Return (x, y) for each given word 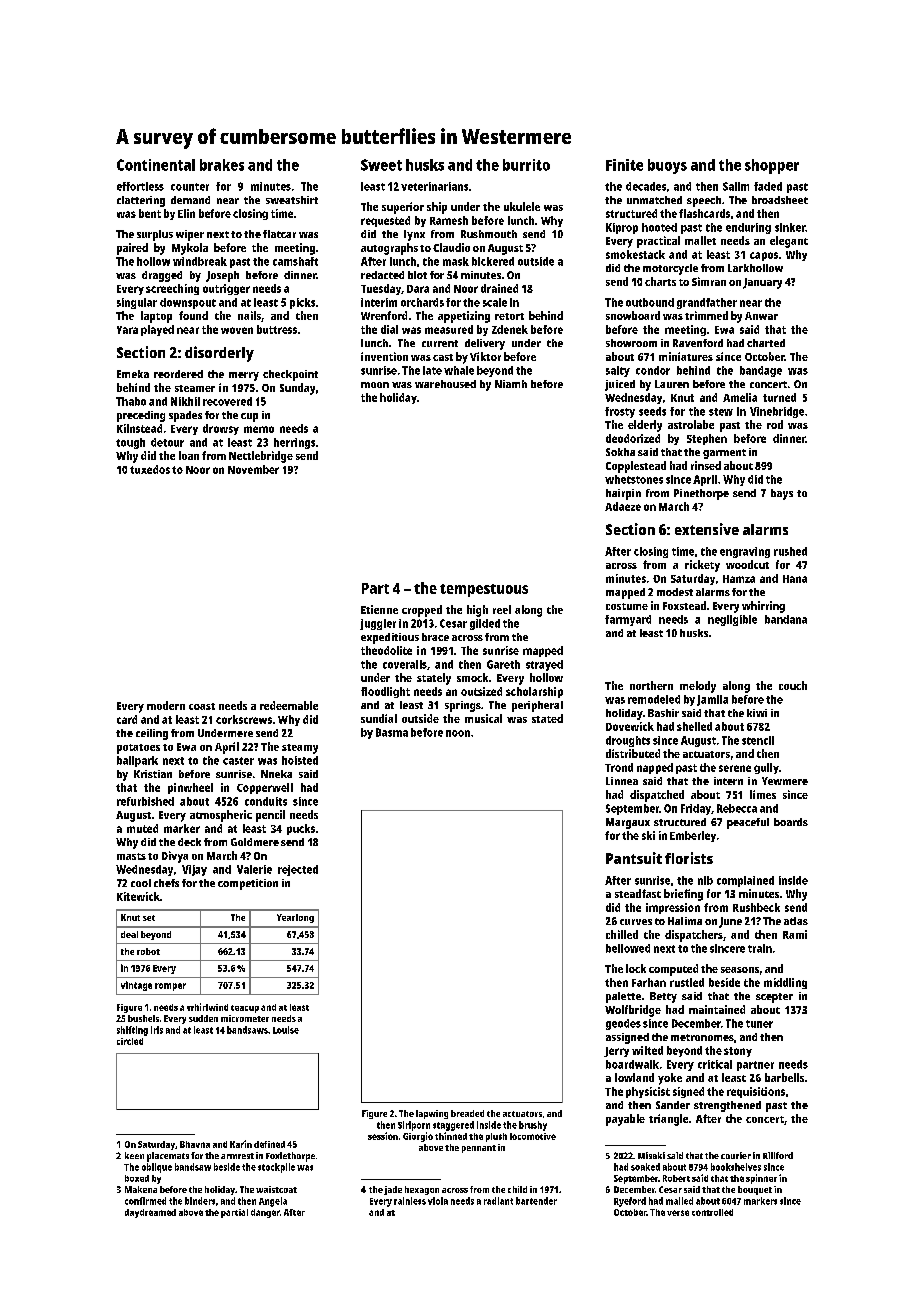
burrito (526, 165)
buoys (667, 166)
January (762, 283)
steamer (195, 388)
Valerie (254, 869)
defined (269, 1144)
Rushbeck (756, 907)
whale (459, 370)
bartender (536, 1201)
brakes (222, 165)
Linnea (622, 781)
